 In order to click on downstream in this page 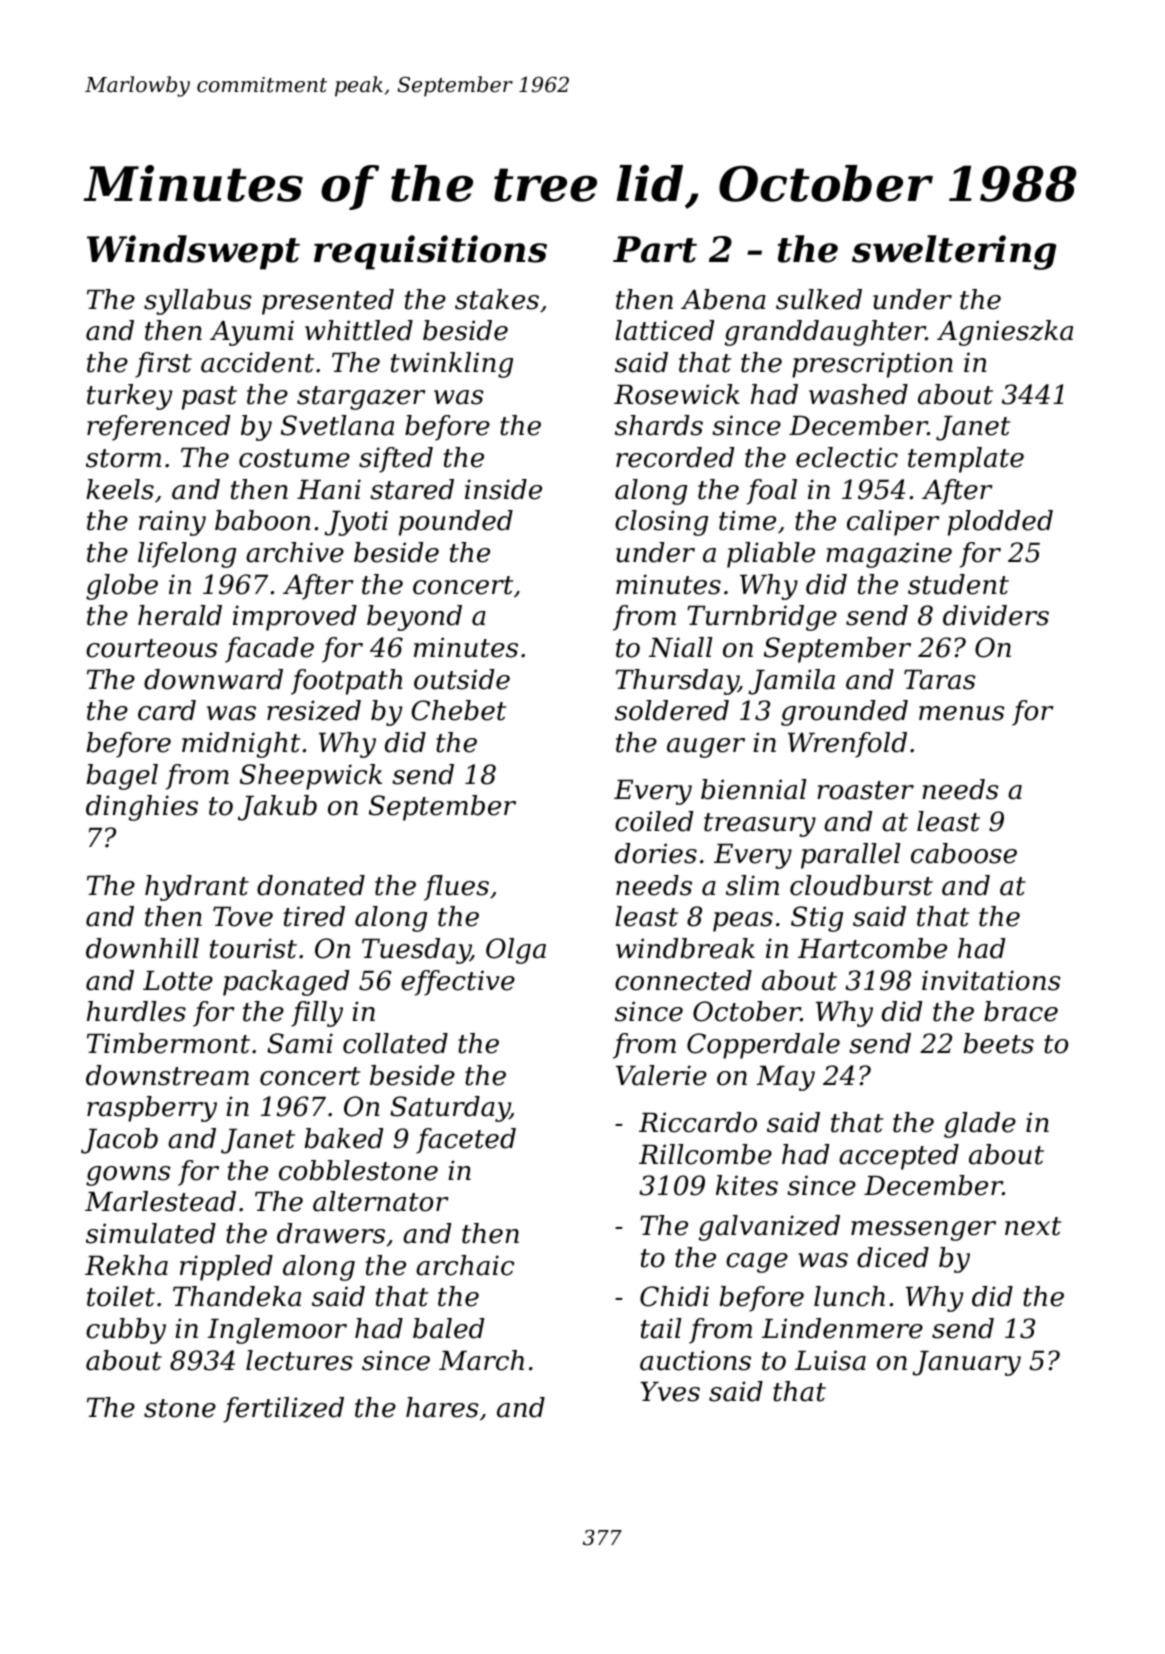, I will do `click(167, 1075)`.
